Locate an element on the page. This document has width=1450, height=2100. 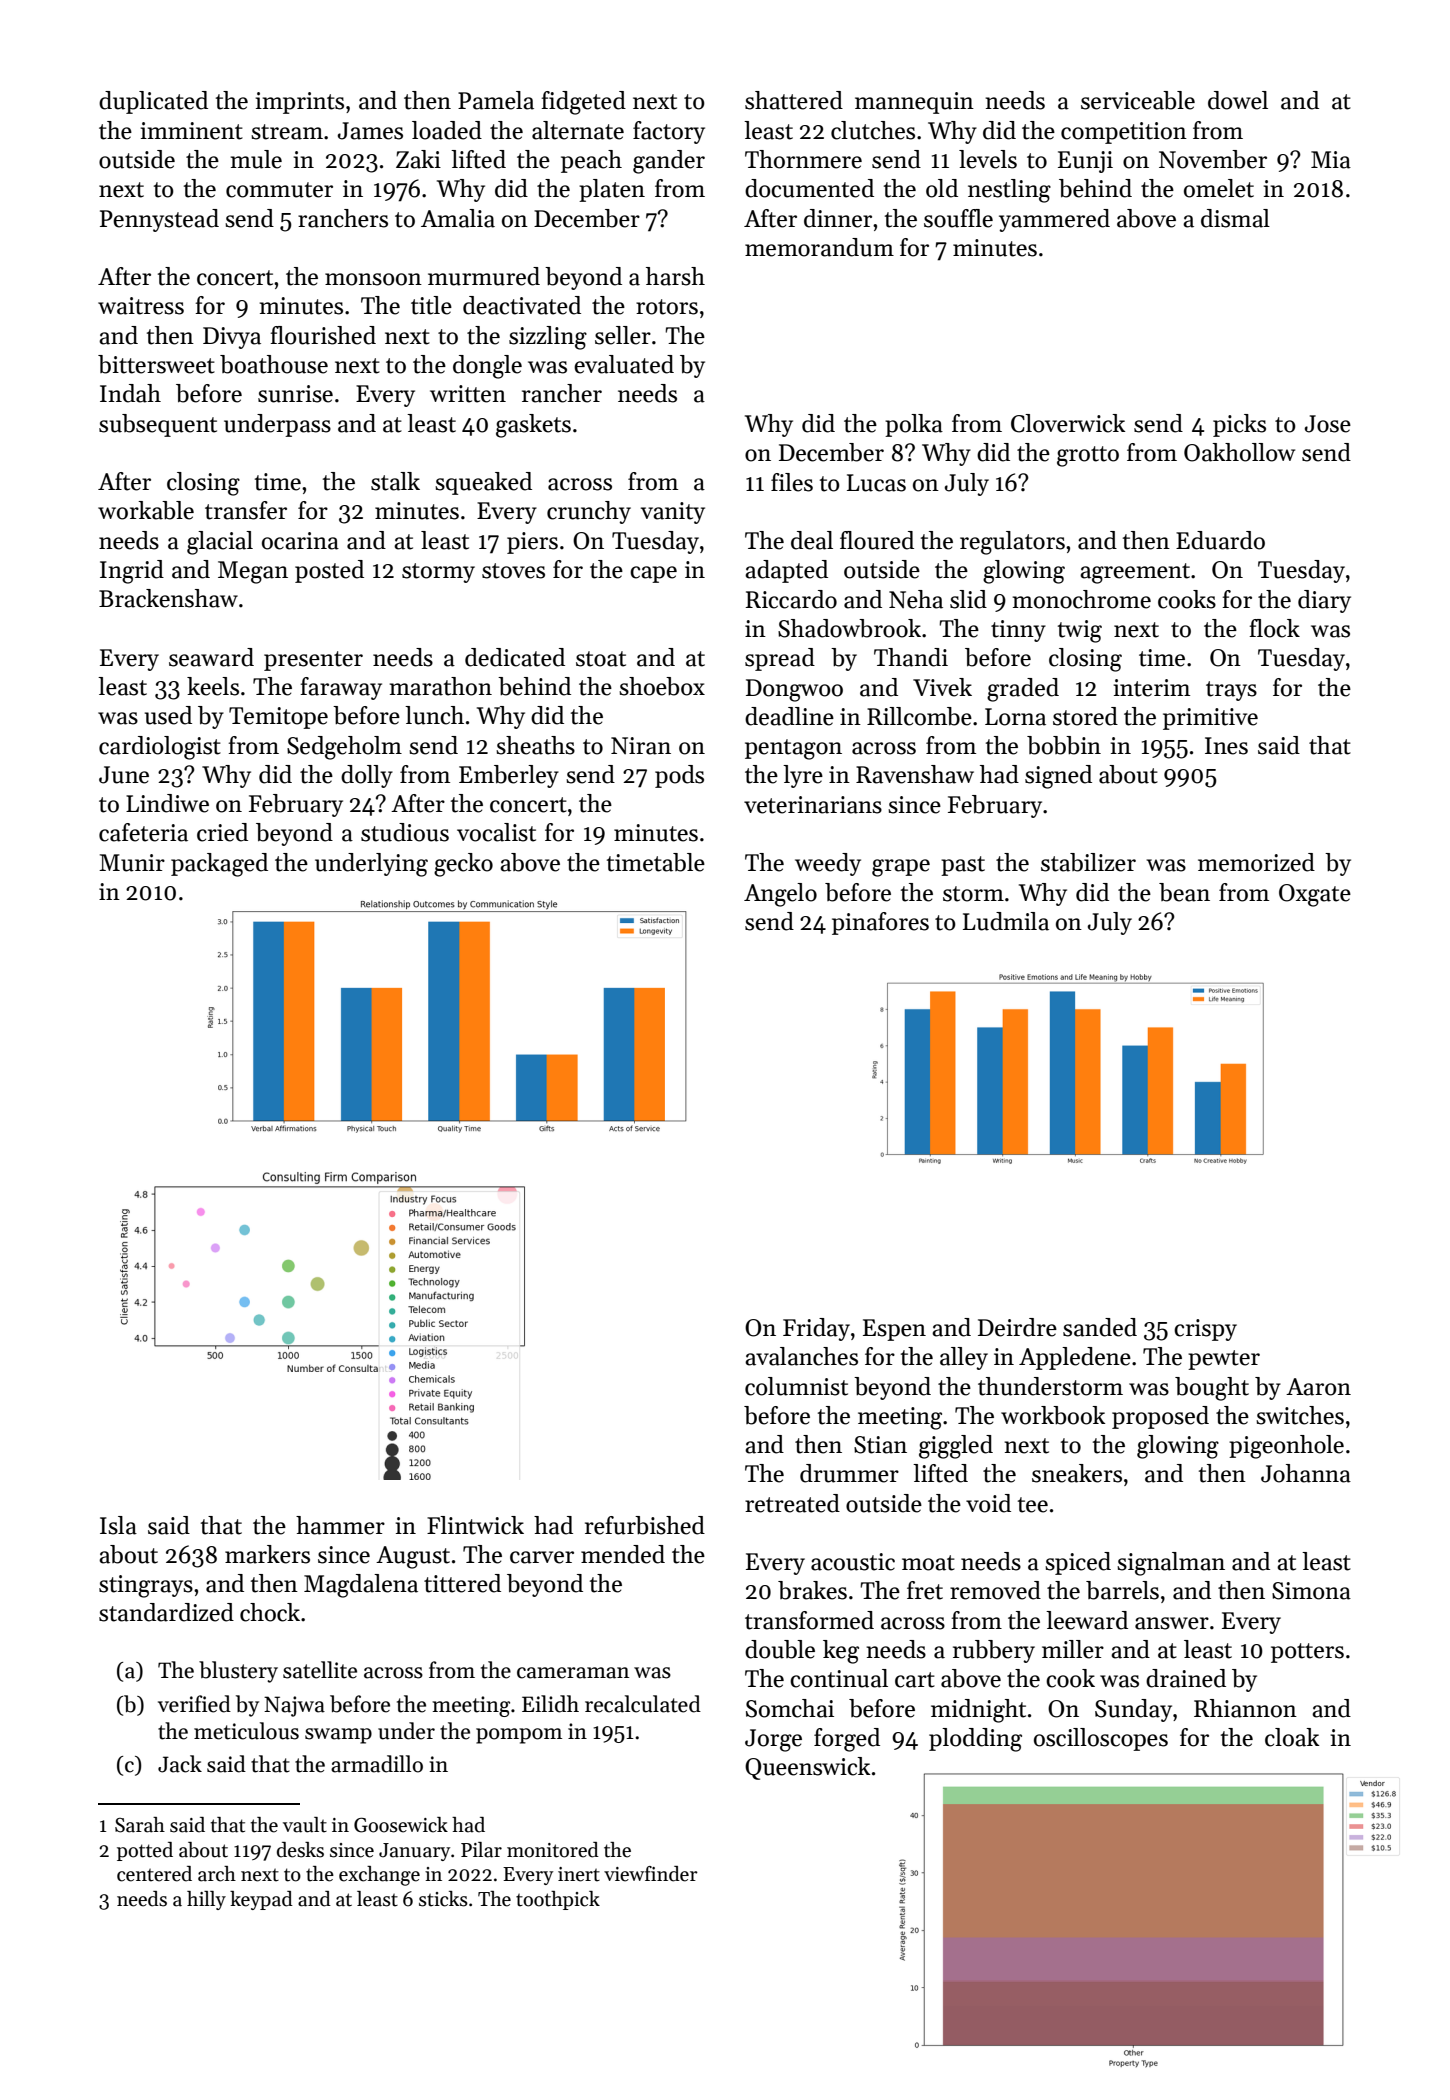
refurbished is located at coordinates (645, 1525).
